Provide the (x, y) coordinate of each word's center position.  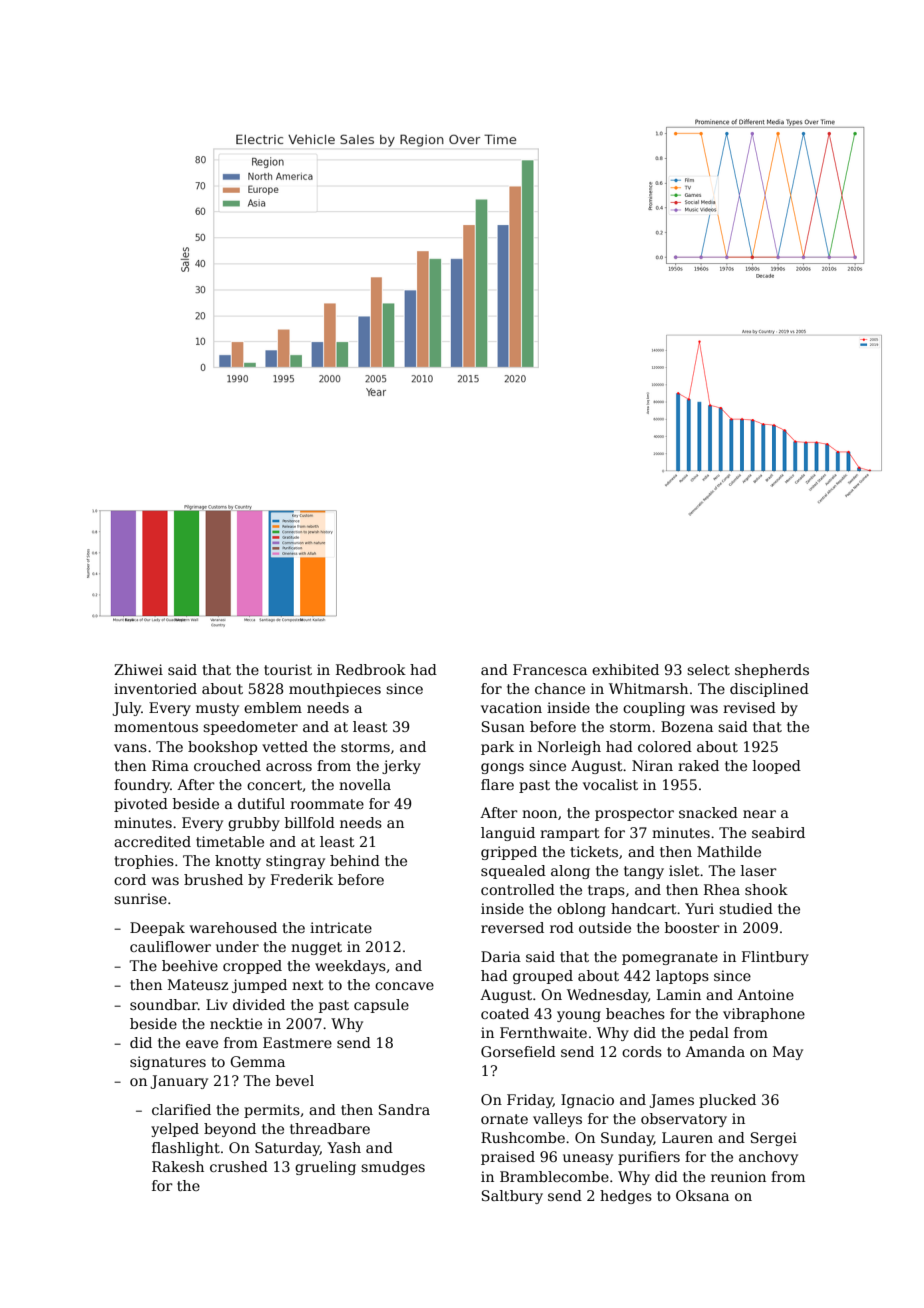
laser (759, 870)
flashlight (186, 1149)
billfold (310, 822)
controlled (518, 889)
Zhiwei (138, 669)
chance (560, 688)
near (759, 814)
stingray (295, 862)
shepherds (772, 671)
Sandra (404, 1109)
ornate (504, 1119)
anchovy (768, 1158)
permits (272, 1111)
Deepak (157, 929)
